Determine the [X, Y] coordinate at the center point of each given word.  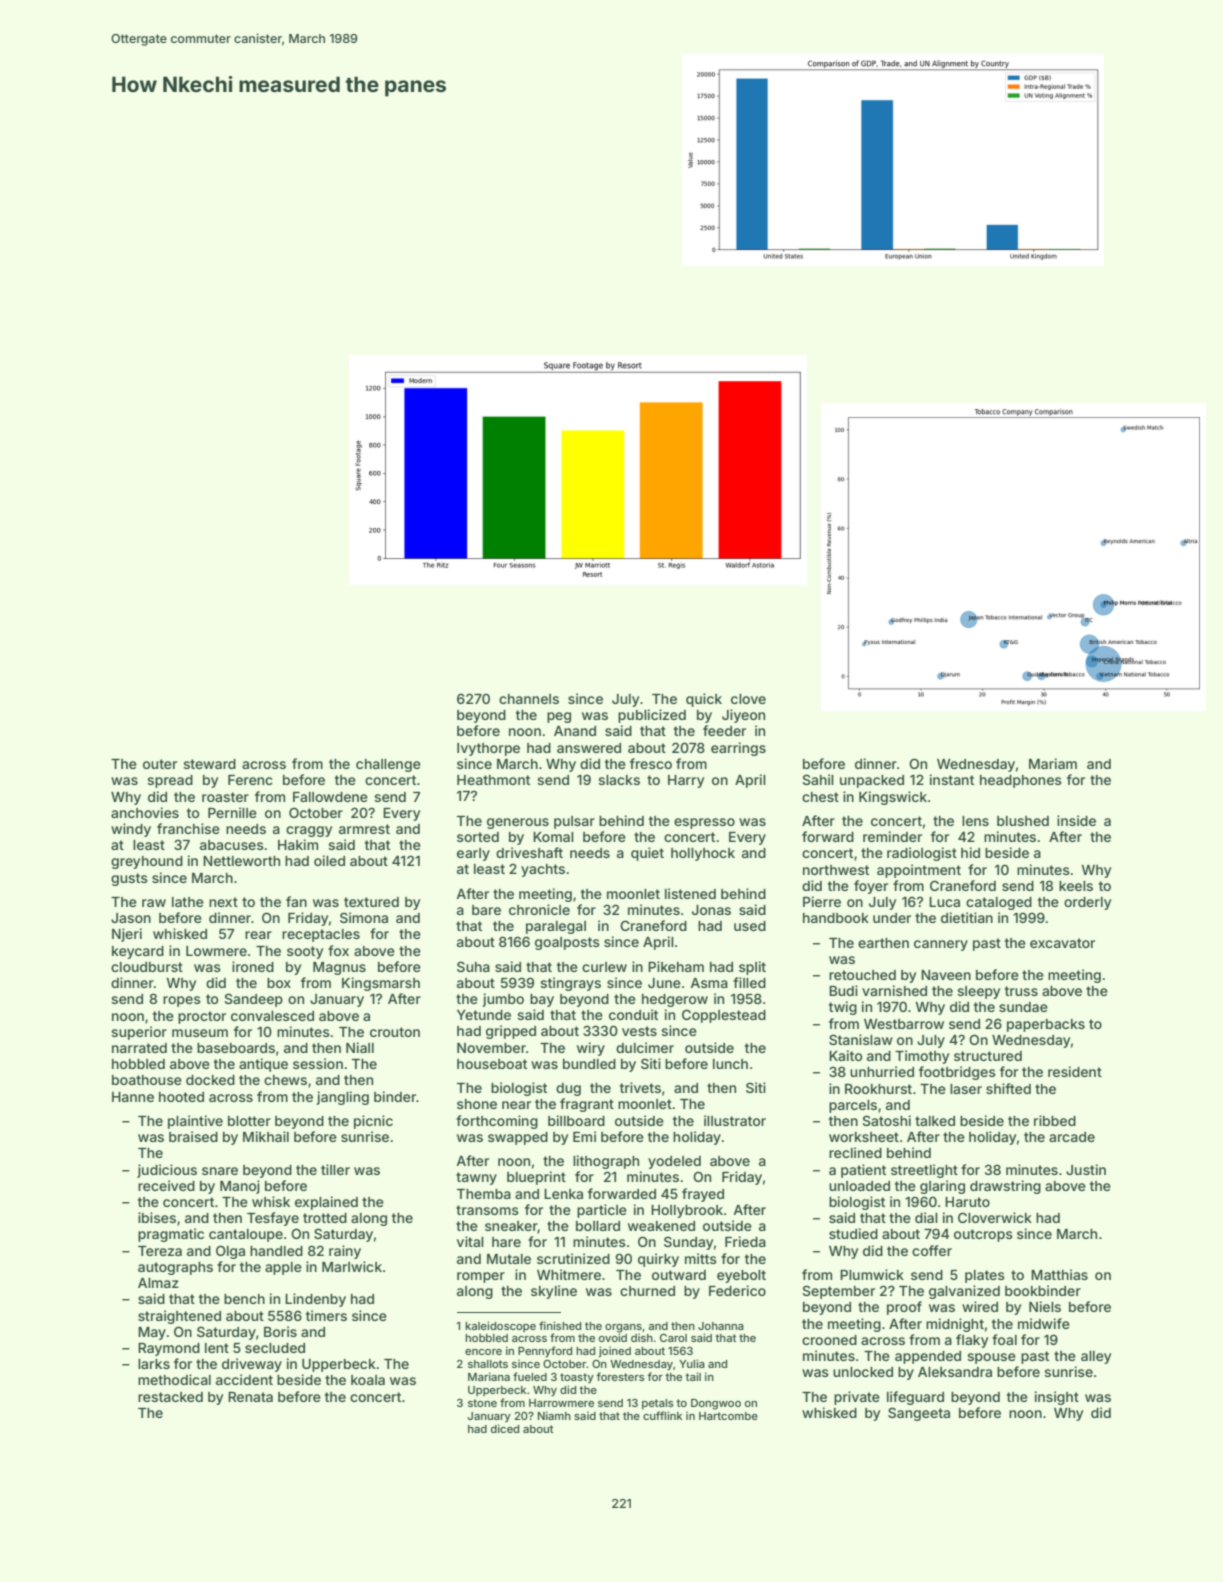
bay [542, 1000]
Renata [250, 1397]
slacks [619, 780]
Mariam [1053, 763]
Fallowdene [330, 797]
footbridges [957, 1073]
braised [193, 1136]
